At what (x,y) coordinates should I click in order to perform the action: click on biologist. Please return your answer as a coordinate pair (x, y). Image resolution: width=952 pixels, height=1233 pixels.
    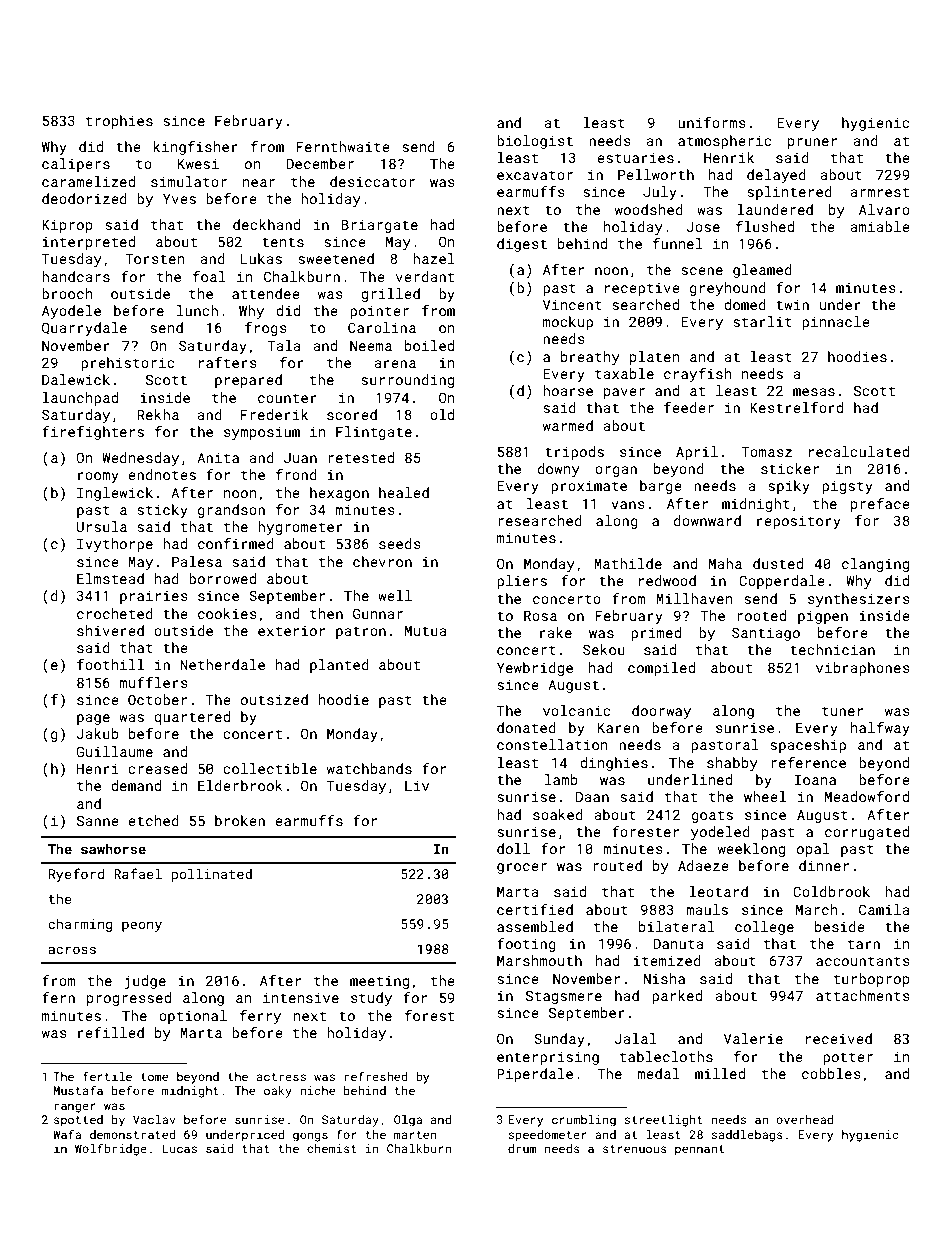
    Looking at the image, I should click on (535, 142).
